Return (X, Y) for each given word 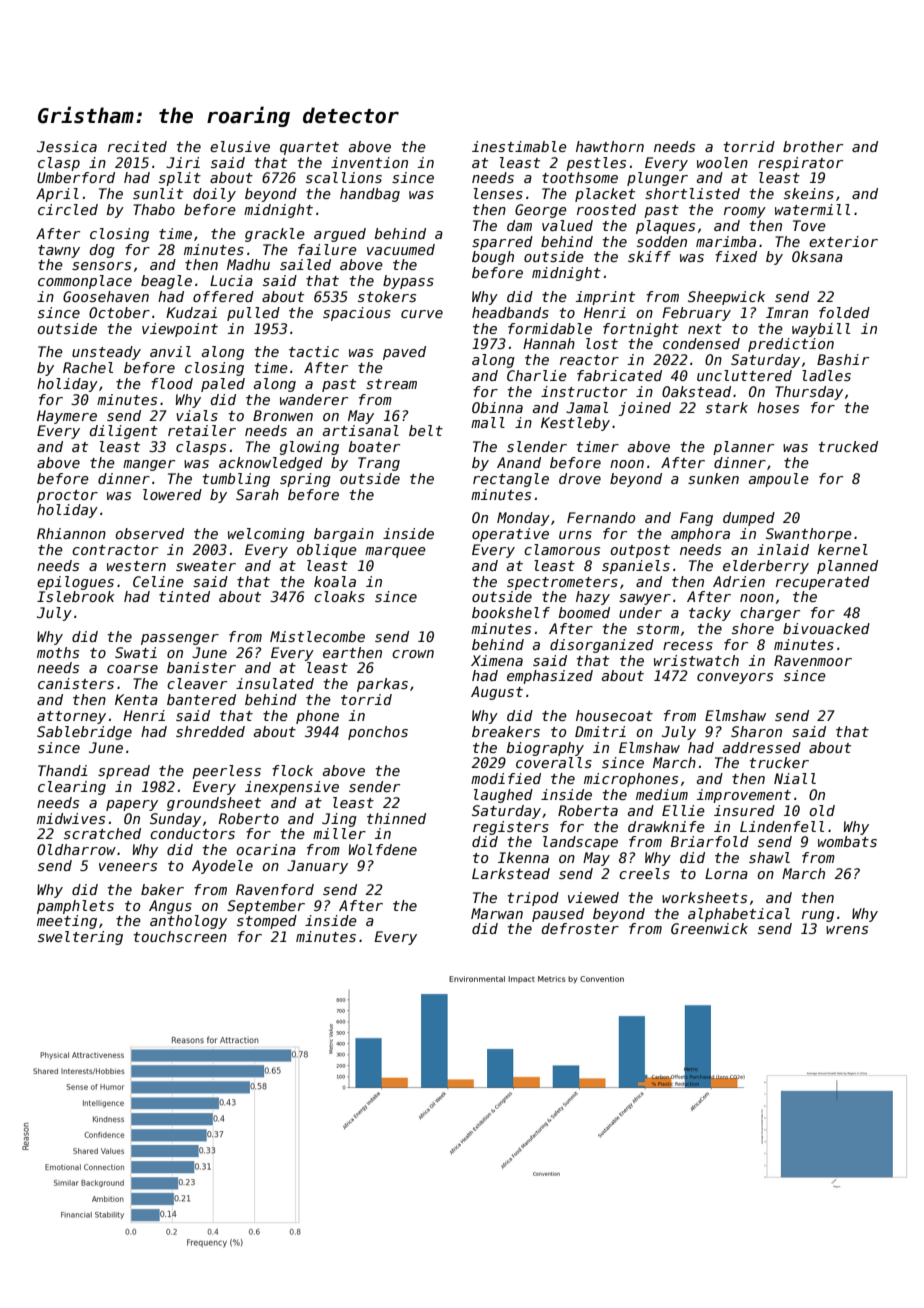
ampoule (779, 480)
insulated (275, 683)
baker (162, 889)
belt (426, 430)
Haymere (67, 417)
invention (369, 162)
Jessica (67, 146)
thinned (396, 818)
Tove (809, 225)
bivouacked (826, 628)
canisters (76, 683)
